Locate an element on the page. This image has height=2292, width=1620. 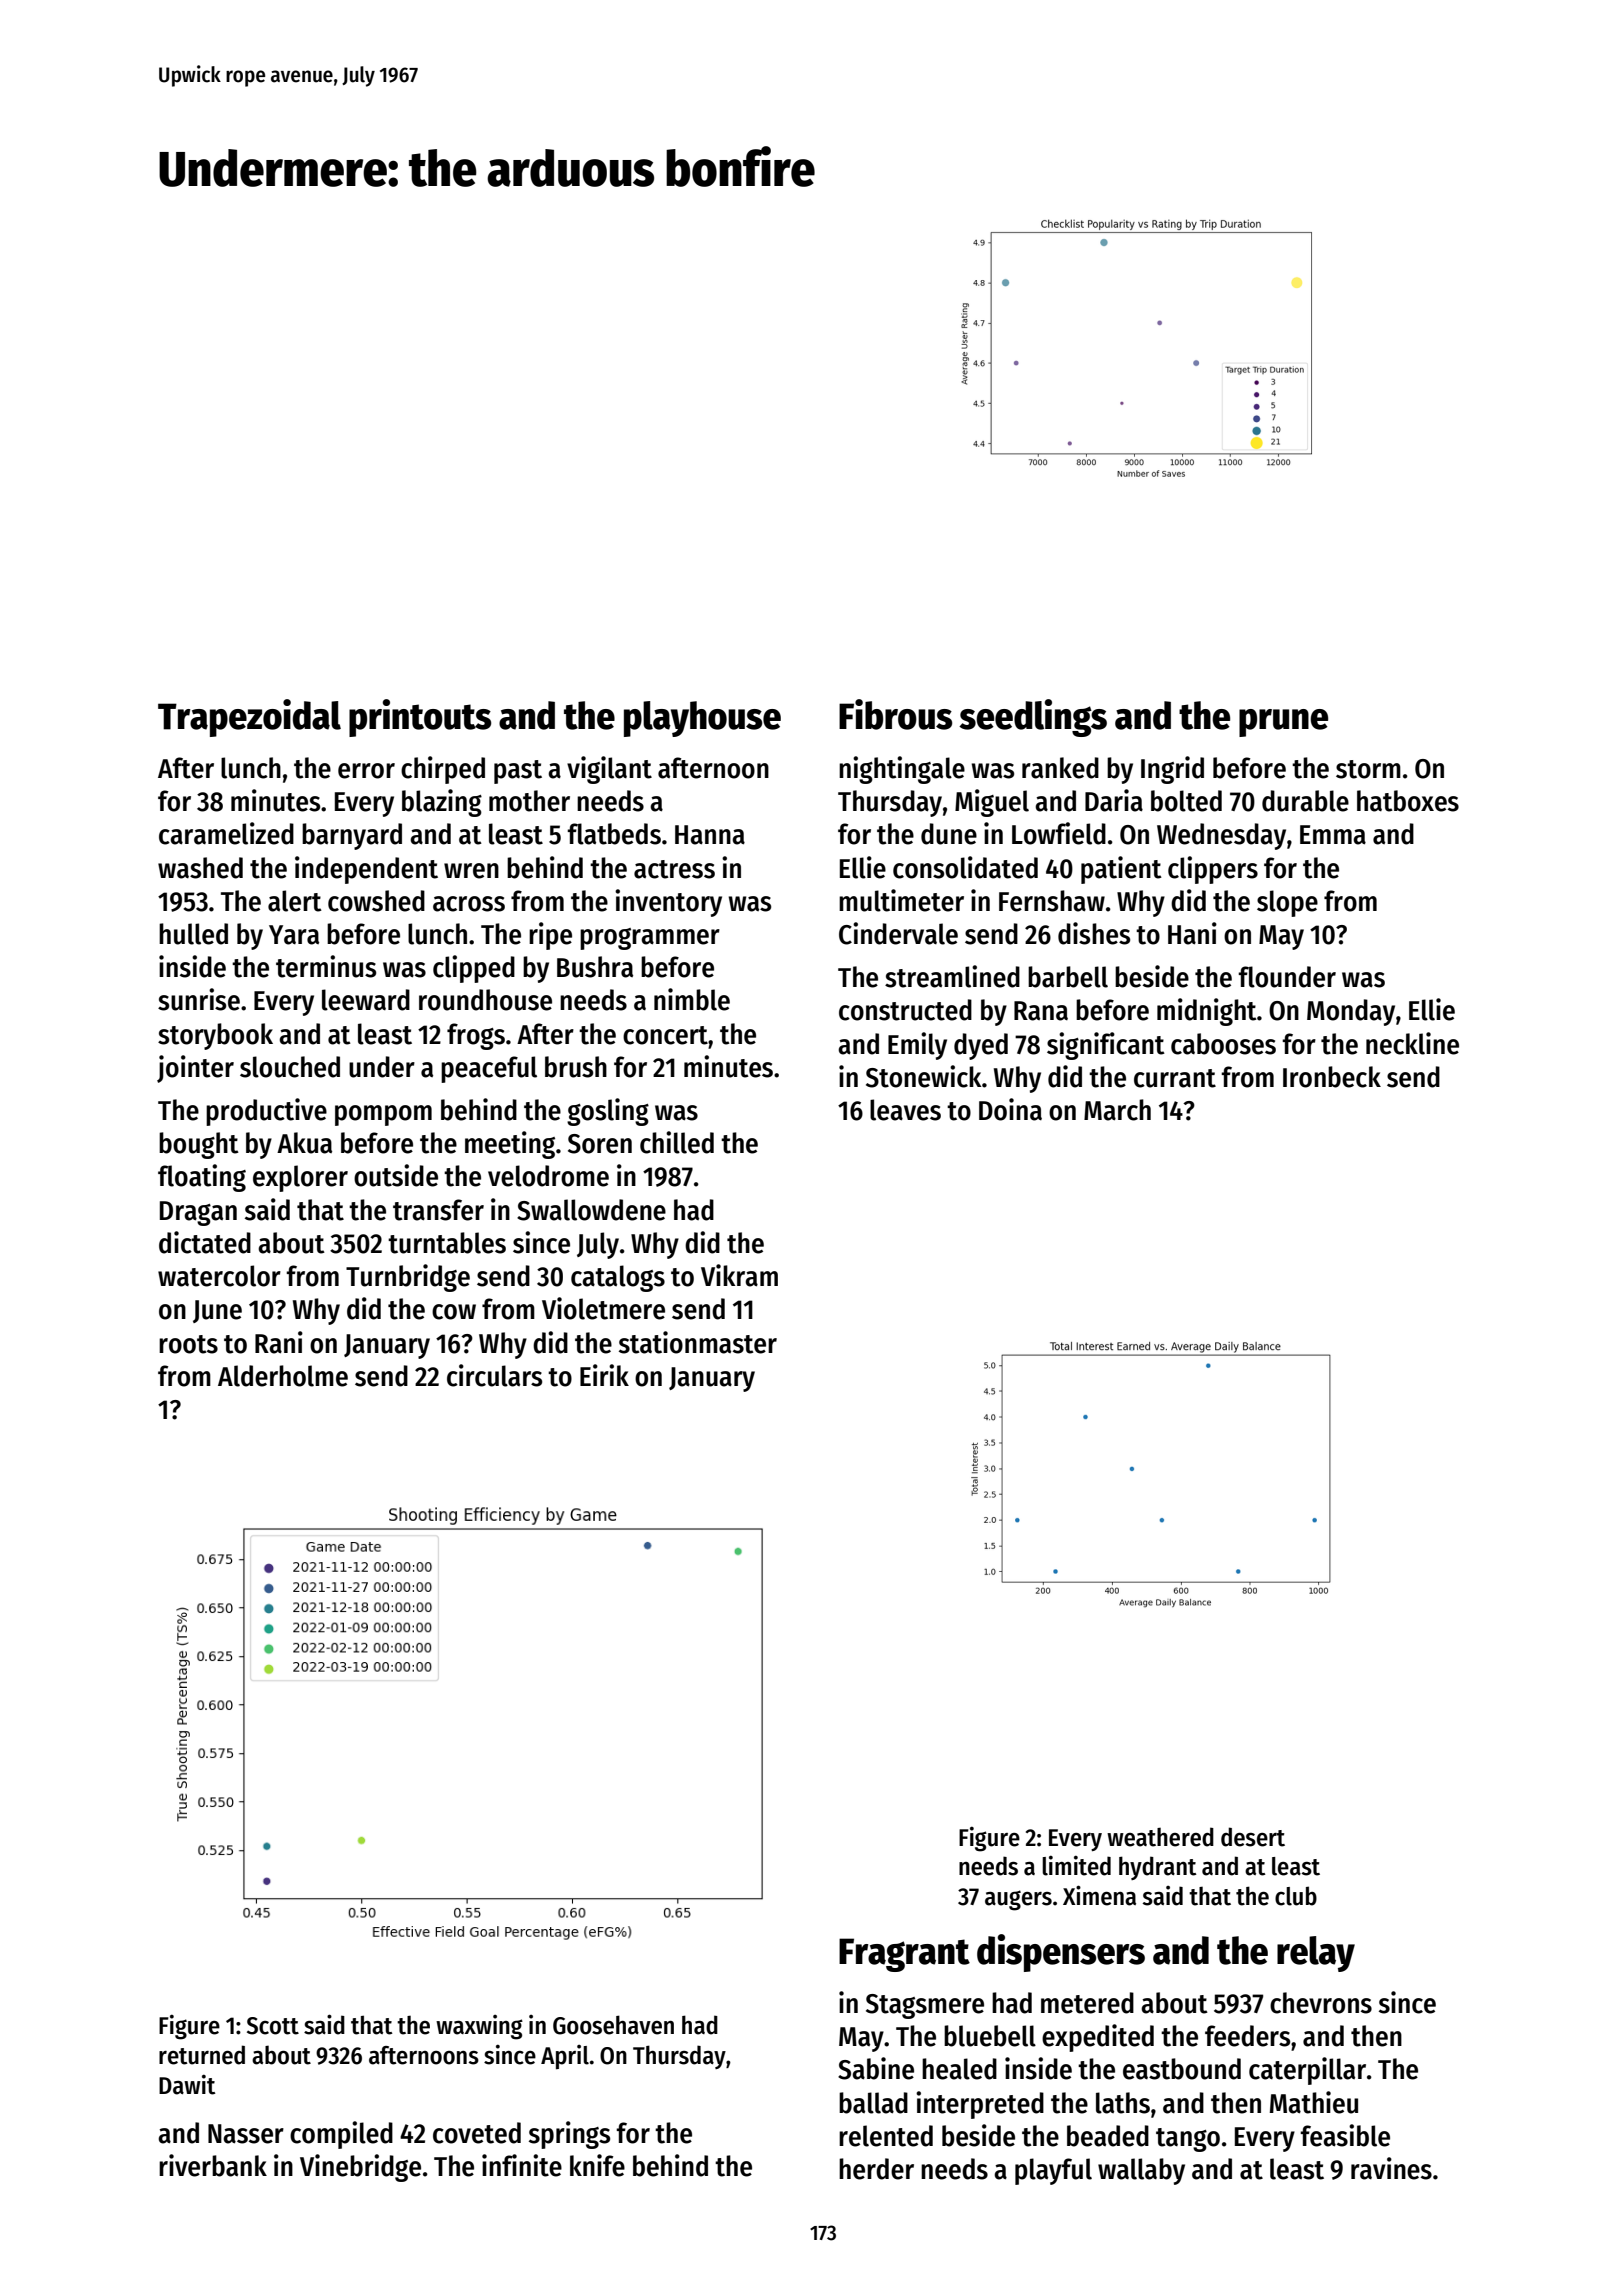
chevrons is located at coordinates (1321, 2003).
